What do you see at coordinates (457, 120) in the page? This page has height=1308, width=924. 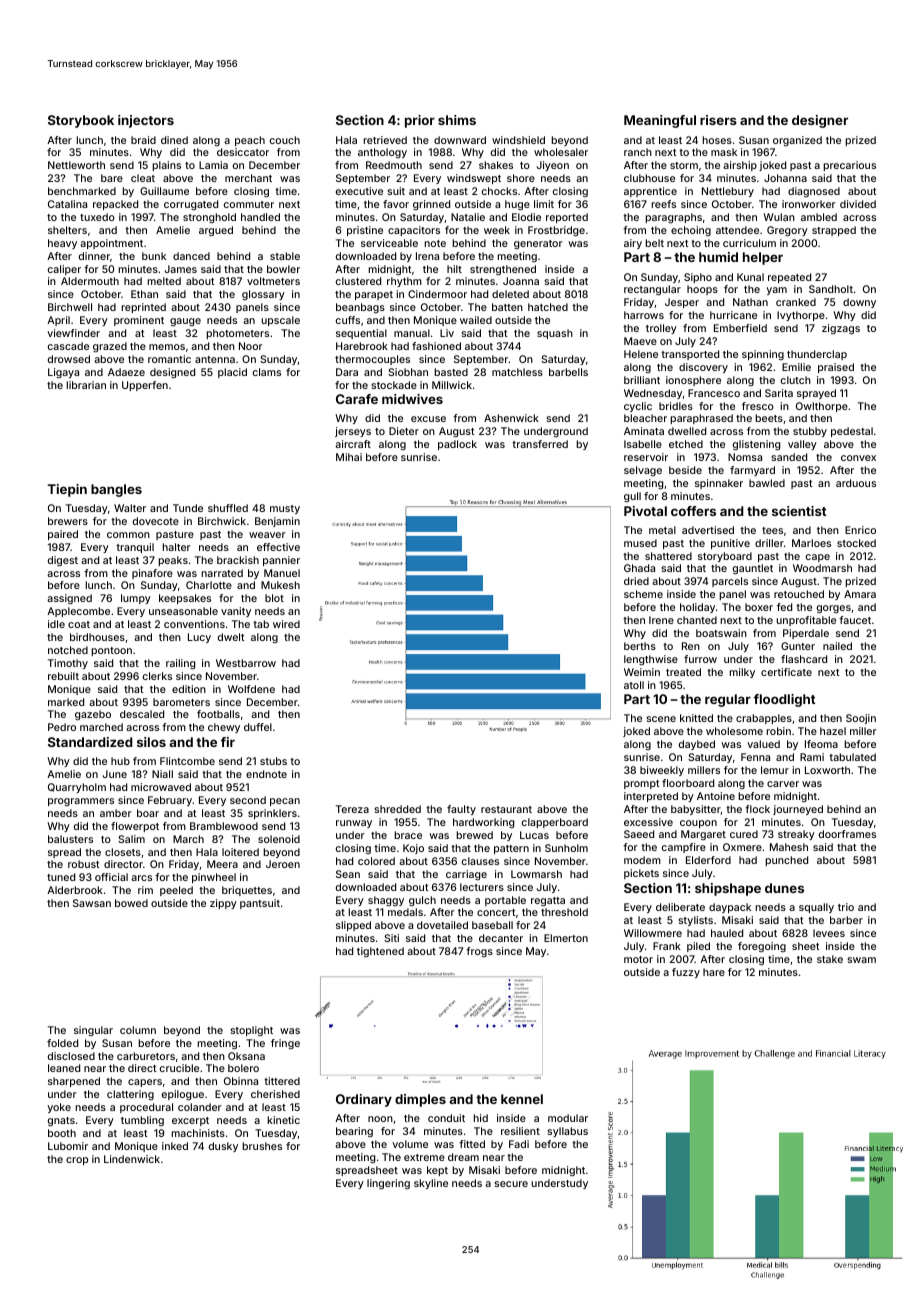 I see `shims` at bounding box center [457, 120].
